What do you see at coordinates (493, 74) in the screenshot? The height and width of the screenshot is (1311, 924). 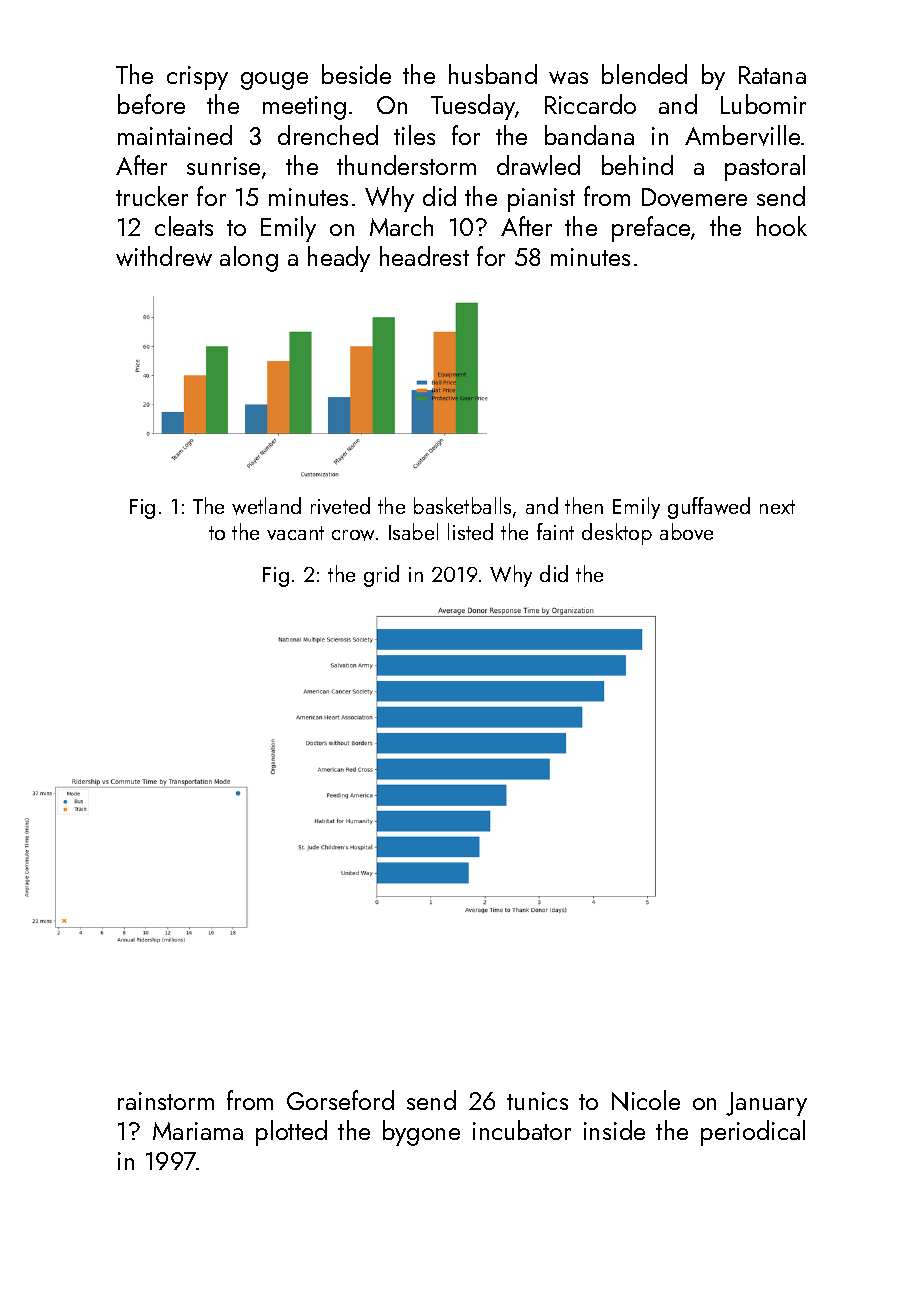 I see `husband` at bounding box center [493, 74].
